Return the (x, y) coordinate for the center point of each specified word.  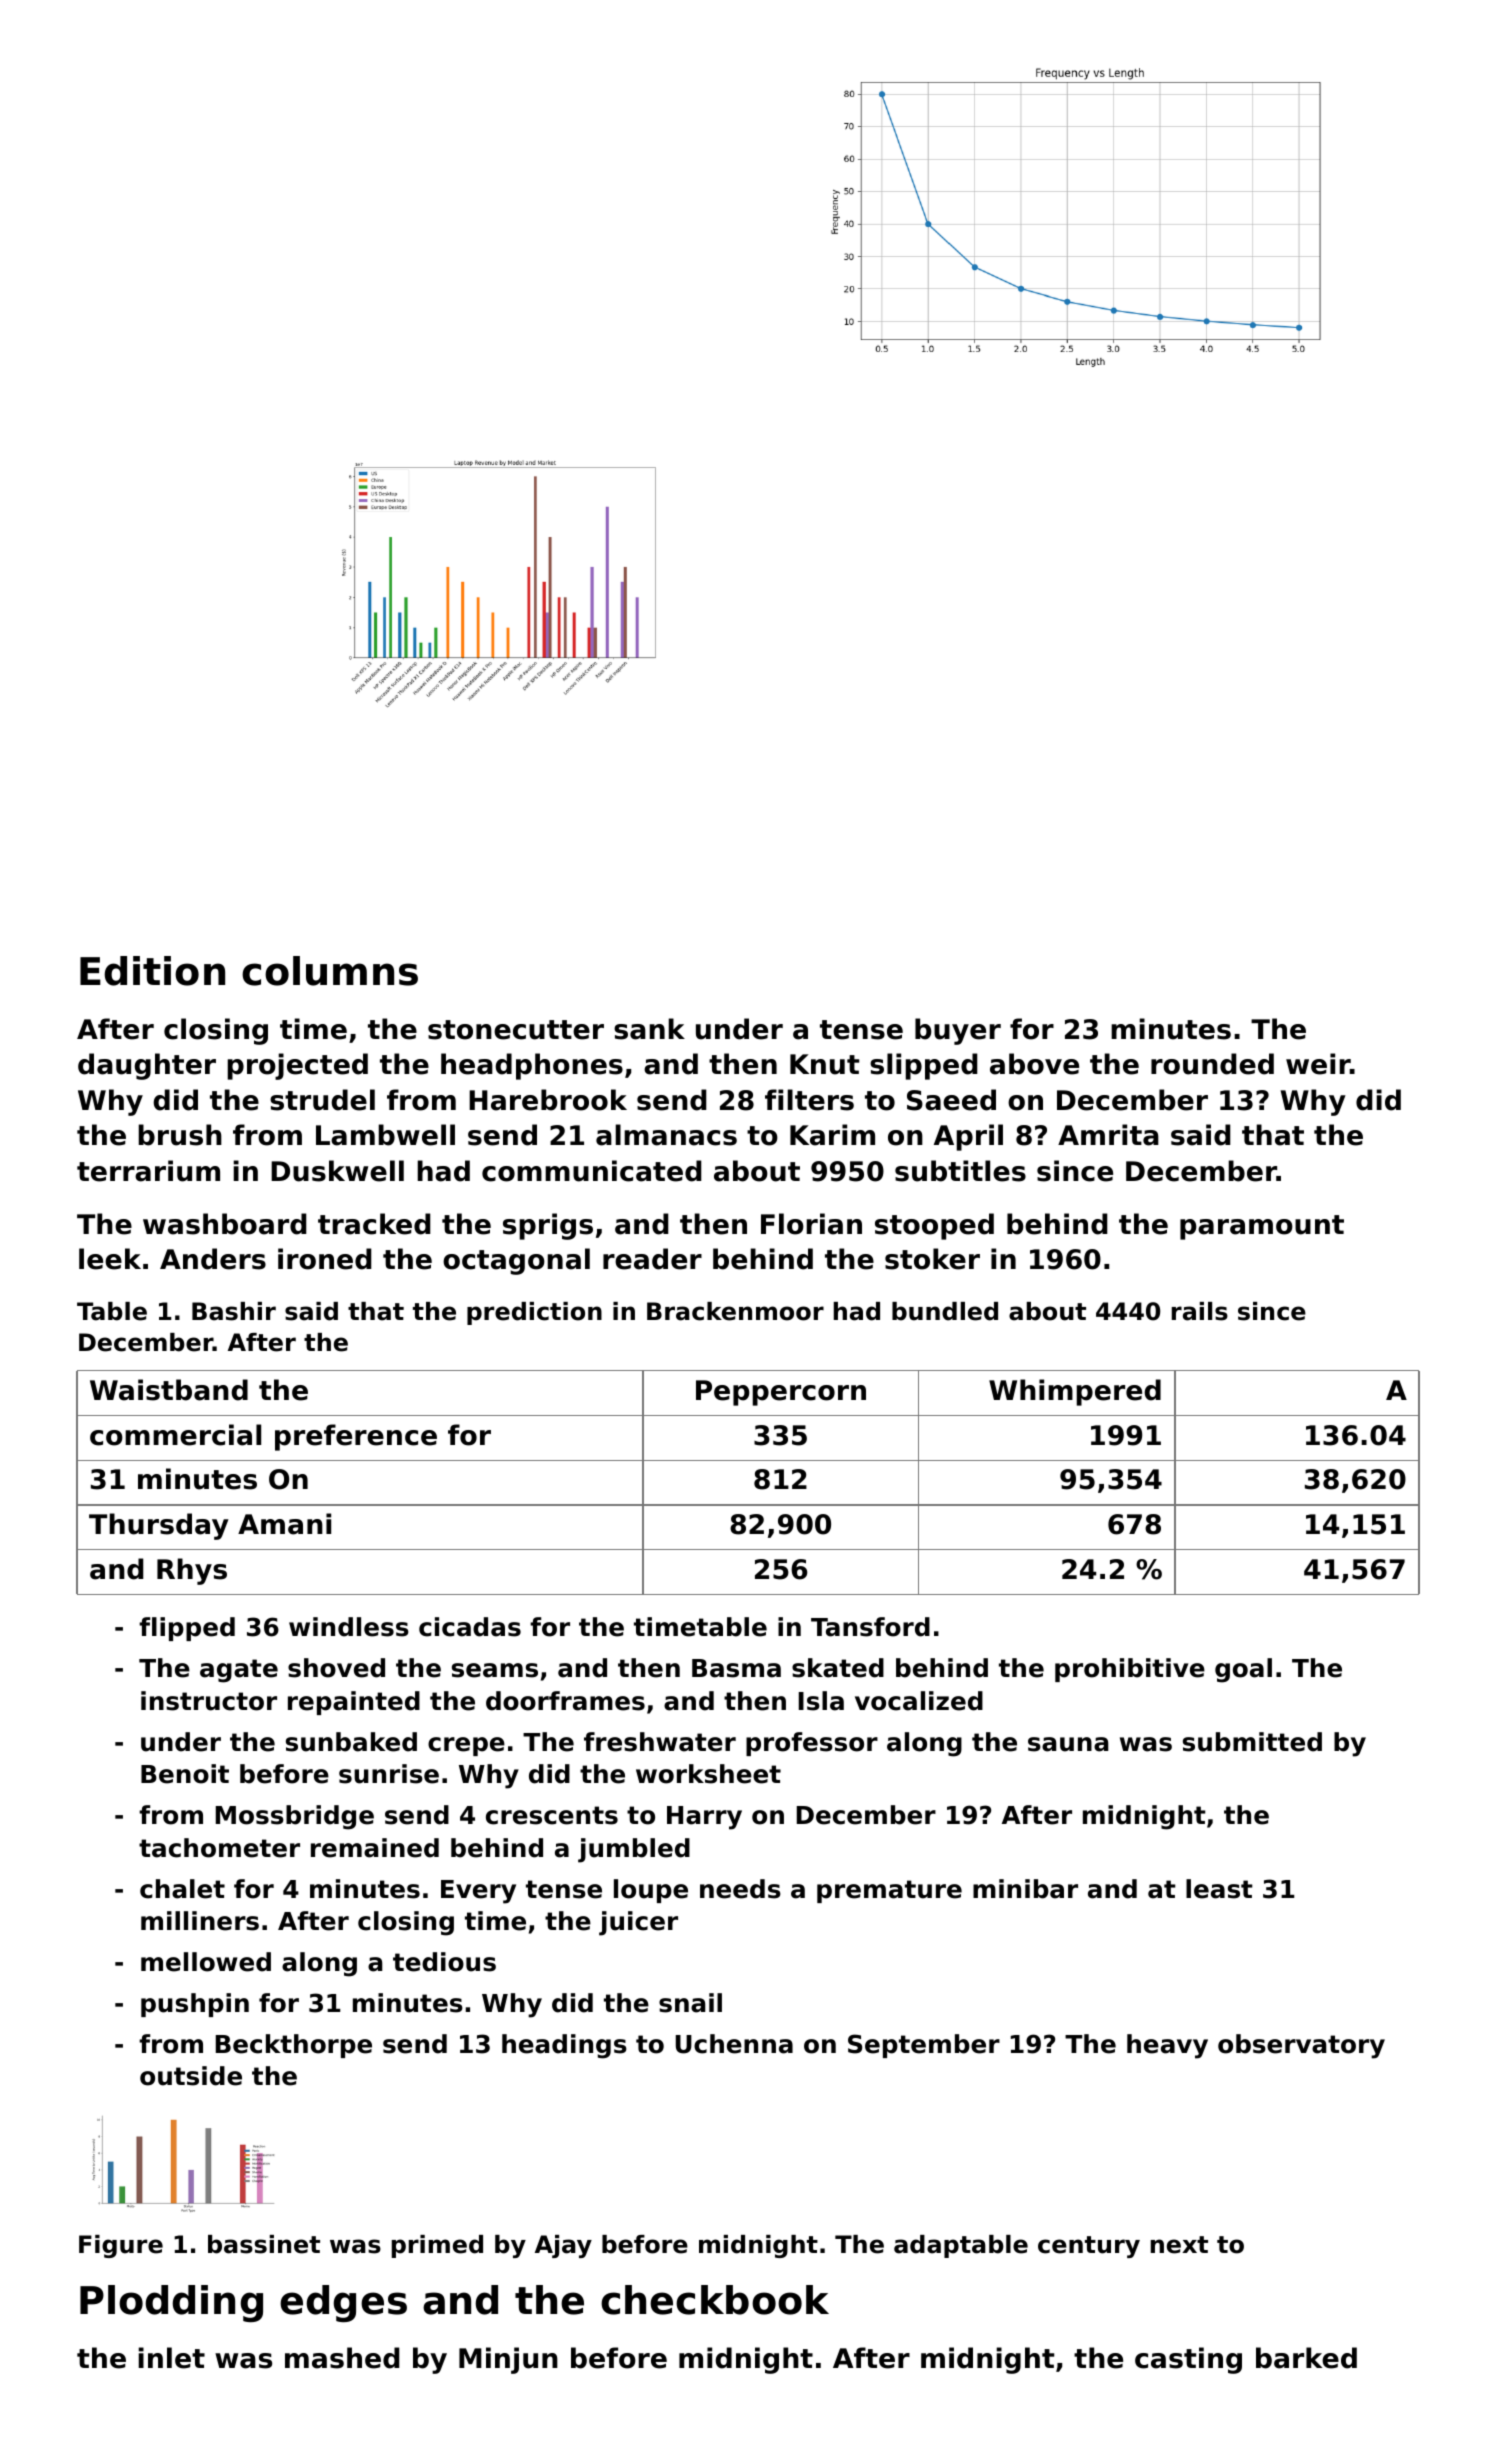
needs (740, 1889)
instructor (209, 1701)
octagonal (516, 1261)
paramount (1262, 1227)
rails (1200, 1311)
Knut (824, 1064)
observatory (1301, 2046)
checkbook (715, 2300)
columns (330, 971)
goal (1243, 1670)
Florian (811, 1224)
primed (437, 2246)
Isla (821, 1701)
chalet (182, 1889)
